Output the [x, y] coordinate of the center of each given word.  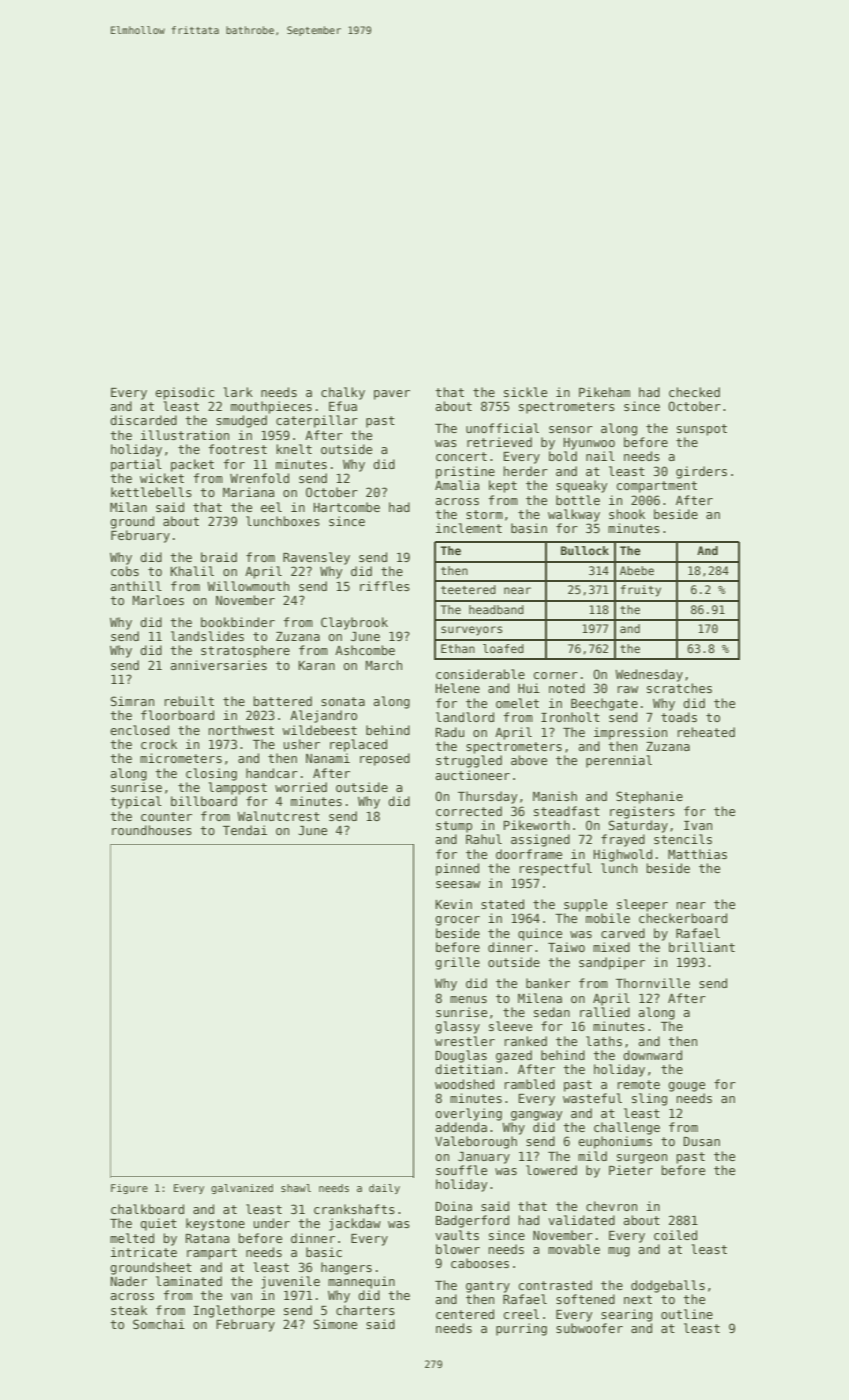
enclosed [139, 730]
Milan [128, 507]
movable [574, 1249]
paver [392, 395]
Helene [457, 688]
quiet [158, 1224]
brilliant [702, 947]
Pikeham [604, 392]
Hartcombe [346, 507]
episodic [184, 393]
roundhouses [152, 830]
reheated [706, 732]
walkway [574, 515]
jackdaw [355, 1224]
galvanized [242, 1189]
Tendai [245, 830]
